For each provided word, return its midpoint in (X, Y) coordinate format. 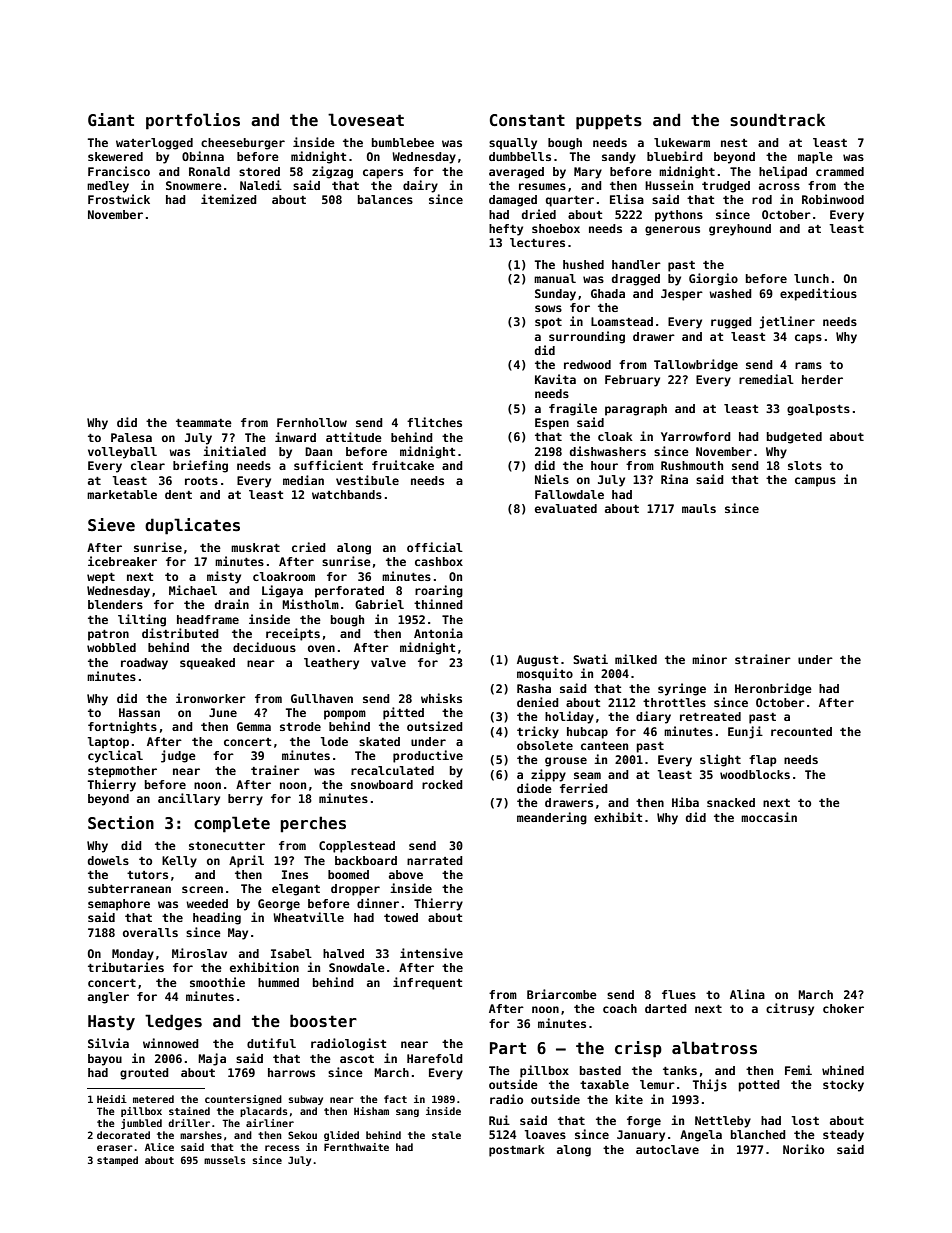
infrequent (427, 983)
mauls (699, 508)
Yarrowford (696, 436)
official (435, 547)
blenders (115, 604)
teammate (204, 423)
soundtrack (777, 120)
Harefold (435, 1058)
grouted (144, 1074)
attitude (354, 437)
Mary (588, 173)
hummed (278, 982)
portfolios (193, 121)
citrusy (790, 1009)
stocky (843, 1086)
